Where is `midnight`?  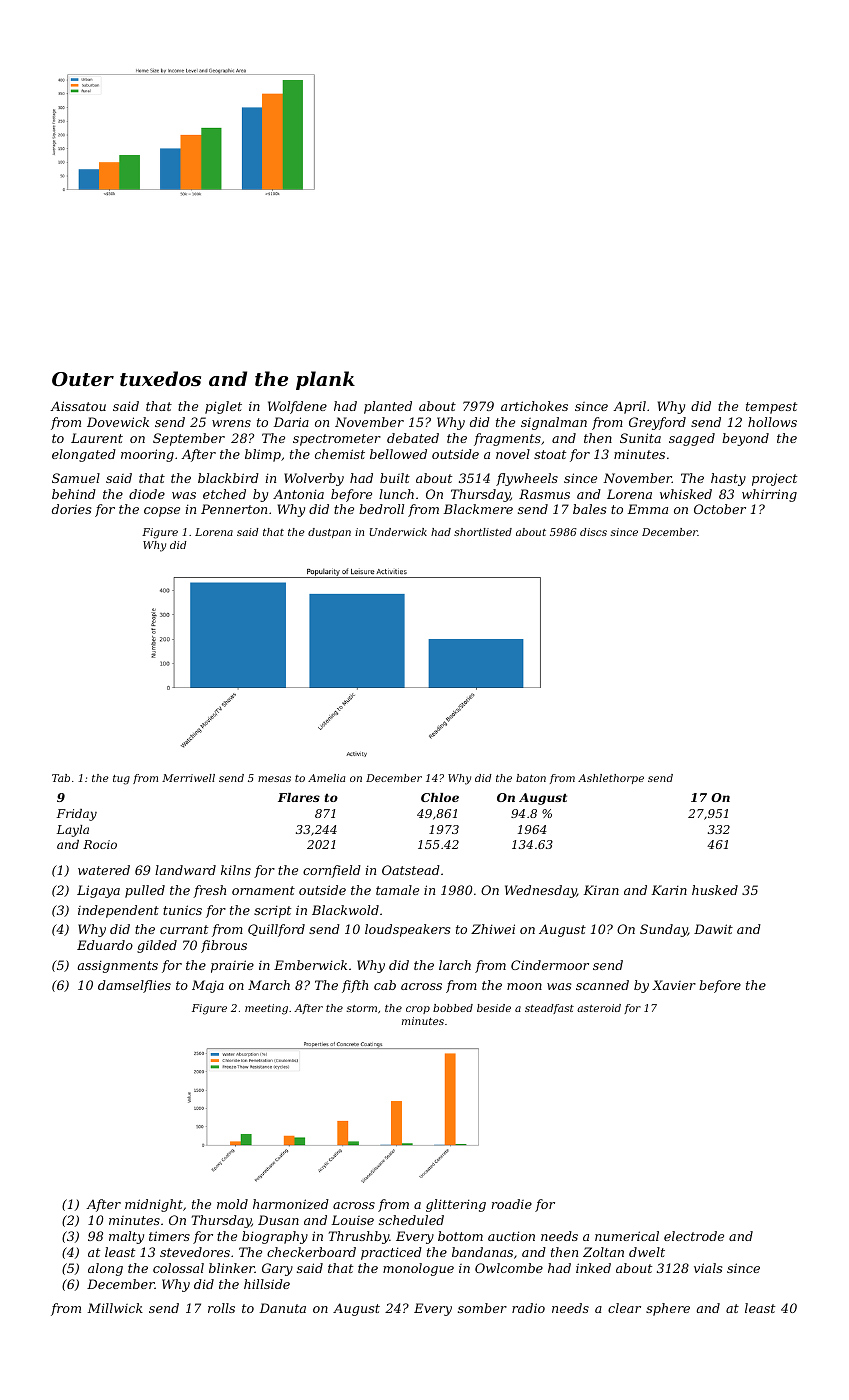
midnight is located at coordinates (154, 1205).
